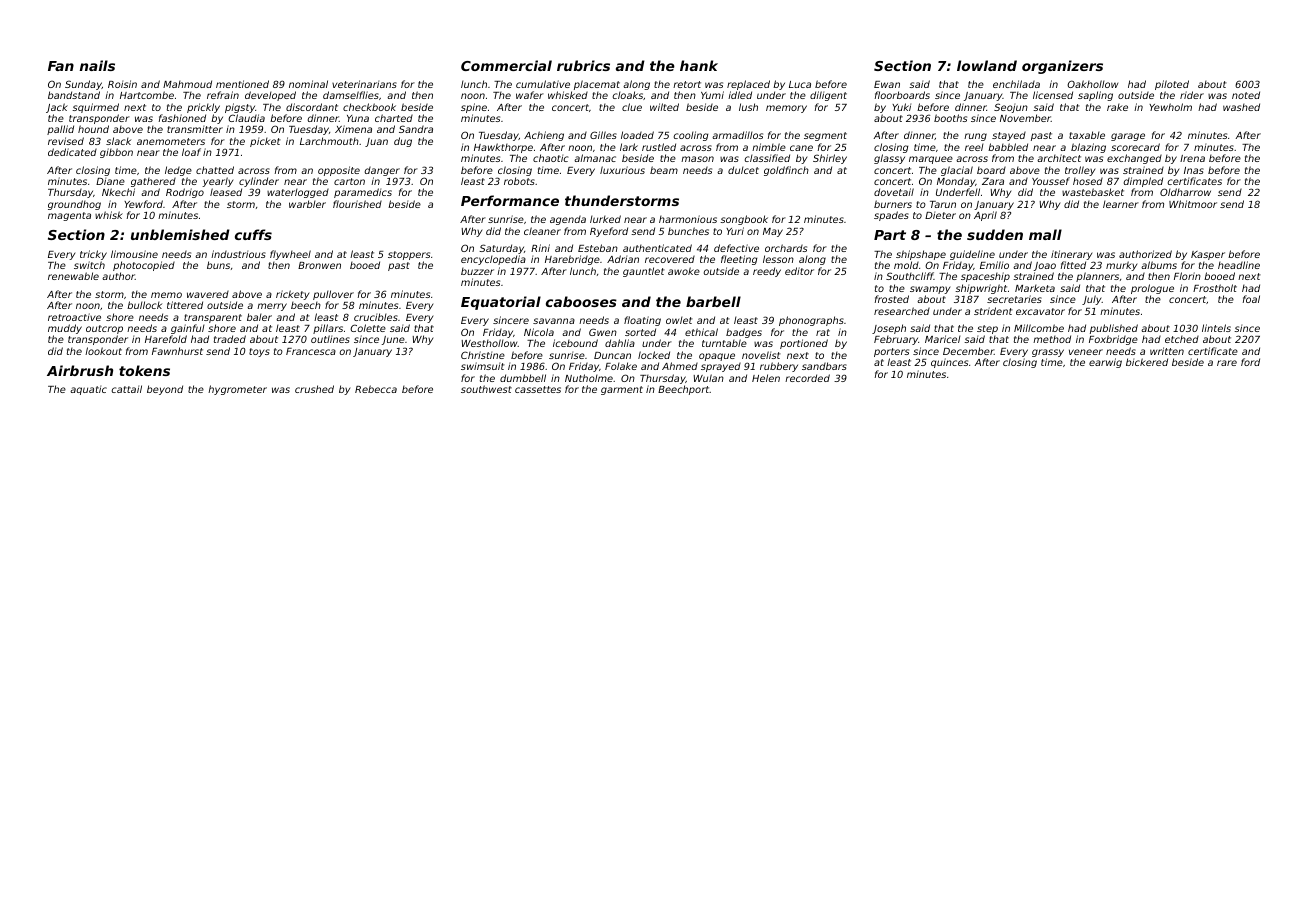 This document has height=924, width=1308. What do you see at coordinates (195, 129) in the document?
I see `transmitter` at bounding box center [195, 129].
